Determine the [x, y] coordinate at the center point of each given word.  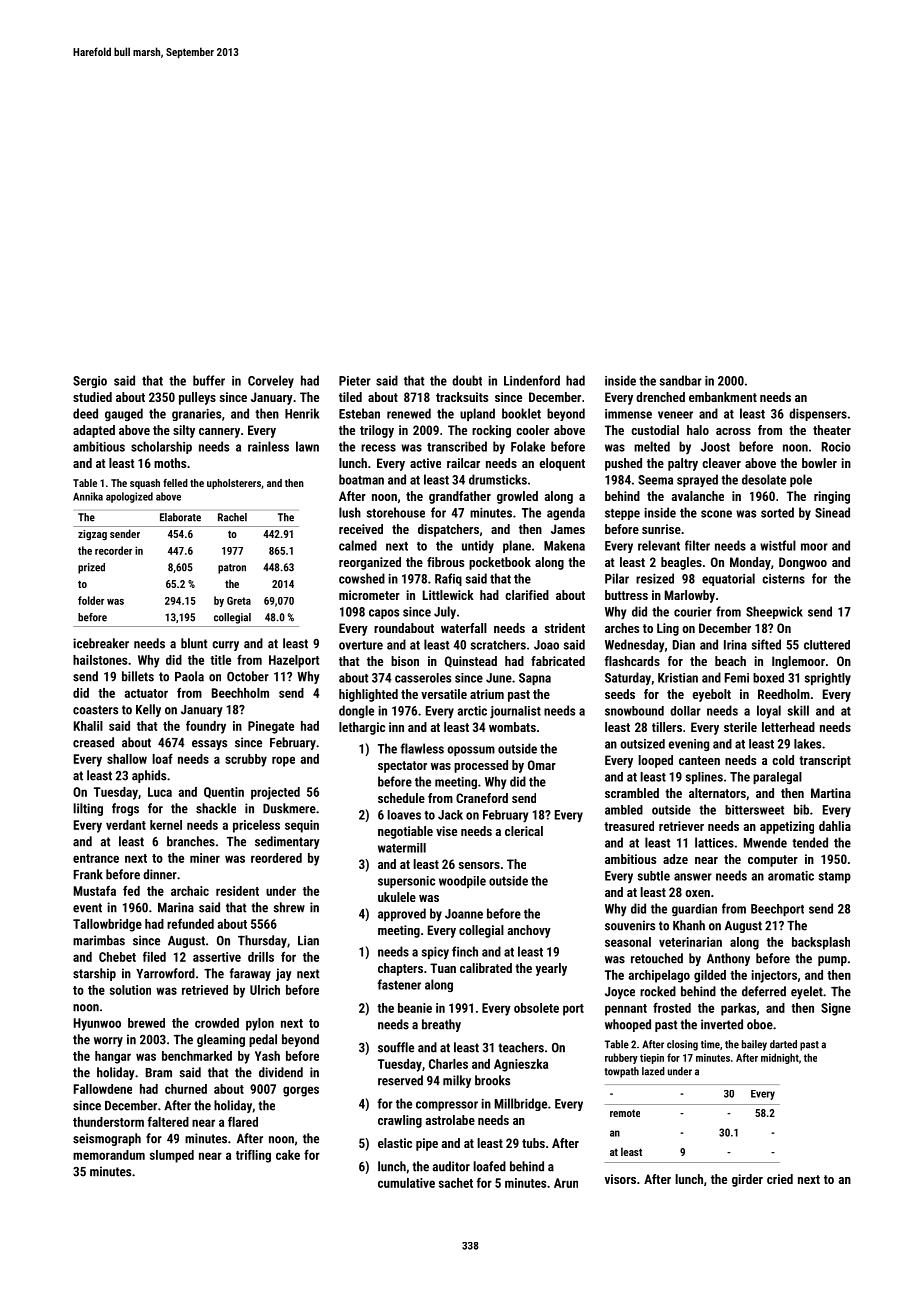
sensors [479, 865]
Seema [655, 480]
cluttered [827, 645]
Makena [564, 545]
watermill [402, 848]
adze [675, 859]
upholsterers [234, 484]
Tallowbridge [107, 925]
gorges [301, 1091]
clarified [527, 595]
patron [232, 569]
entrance [96, 858]
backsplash [821, 943]
